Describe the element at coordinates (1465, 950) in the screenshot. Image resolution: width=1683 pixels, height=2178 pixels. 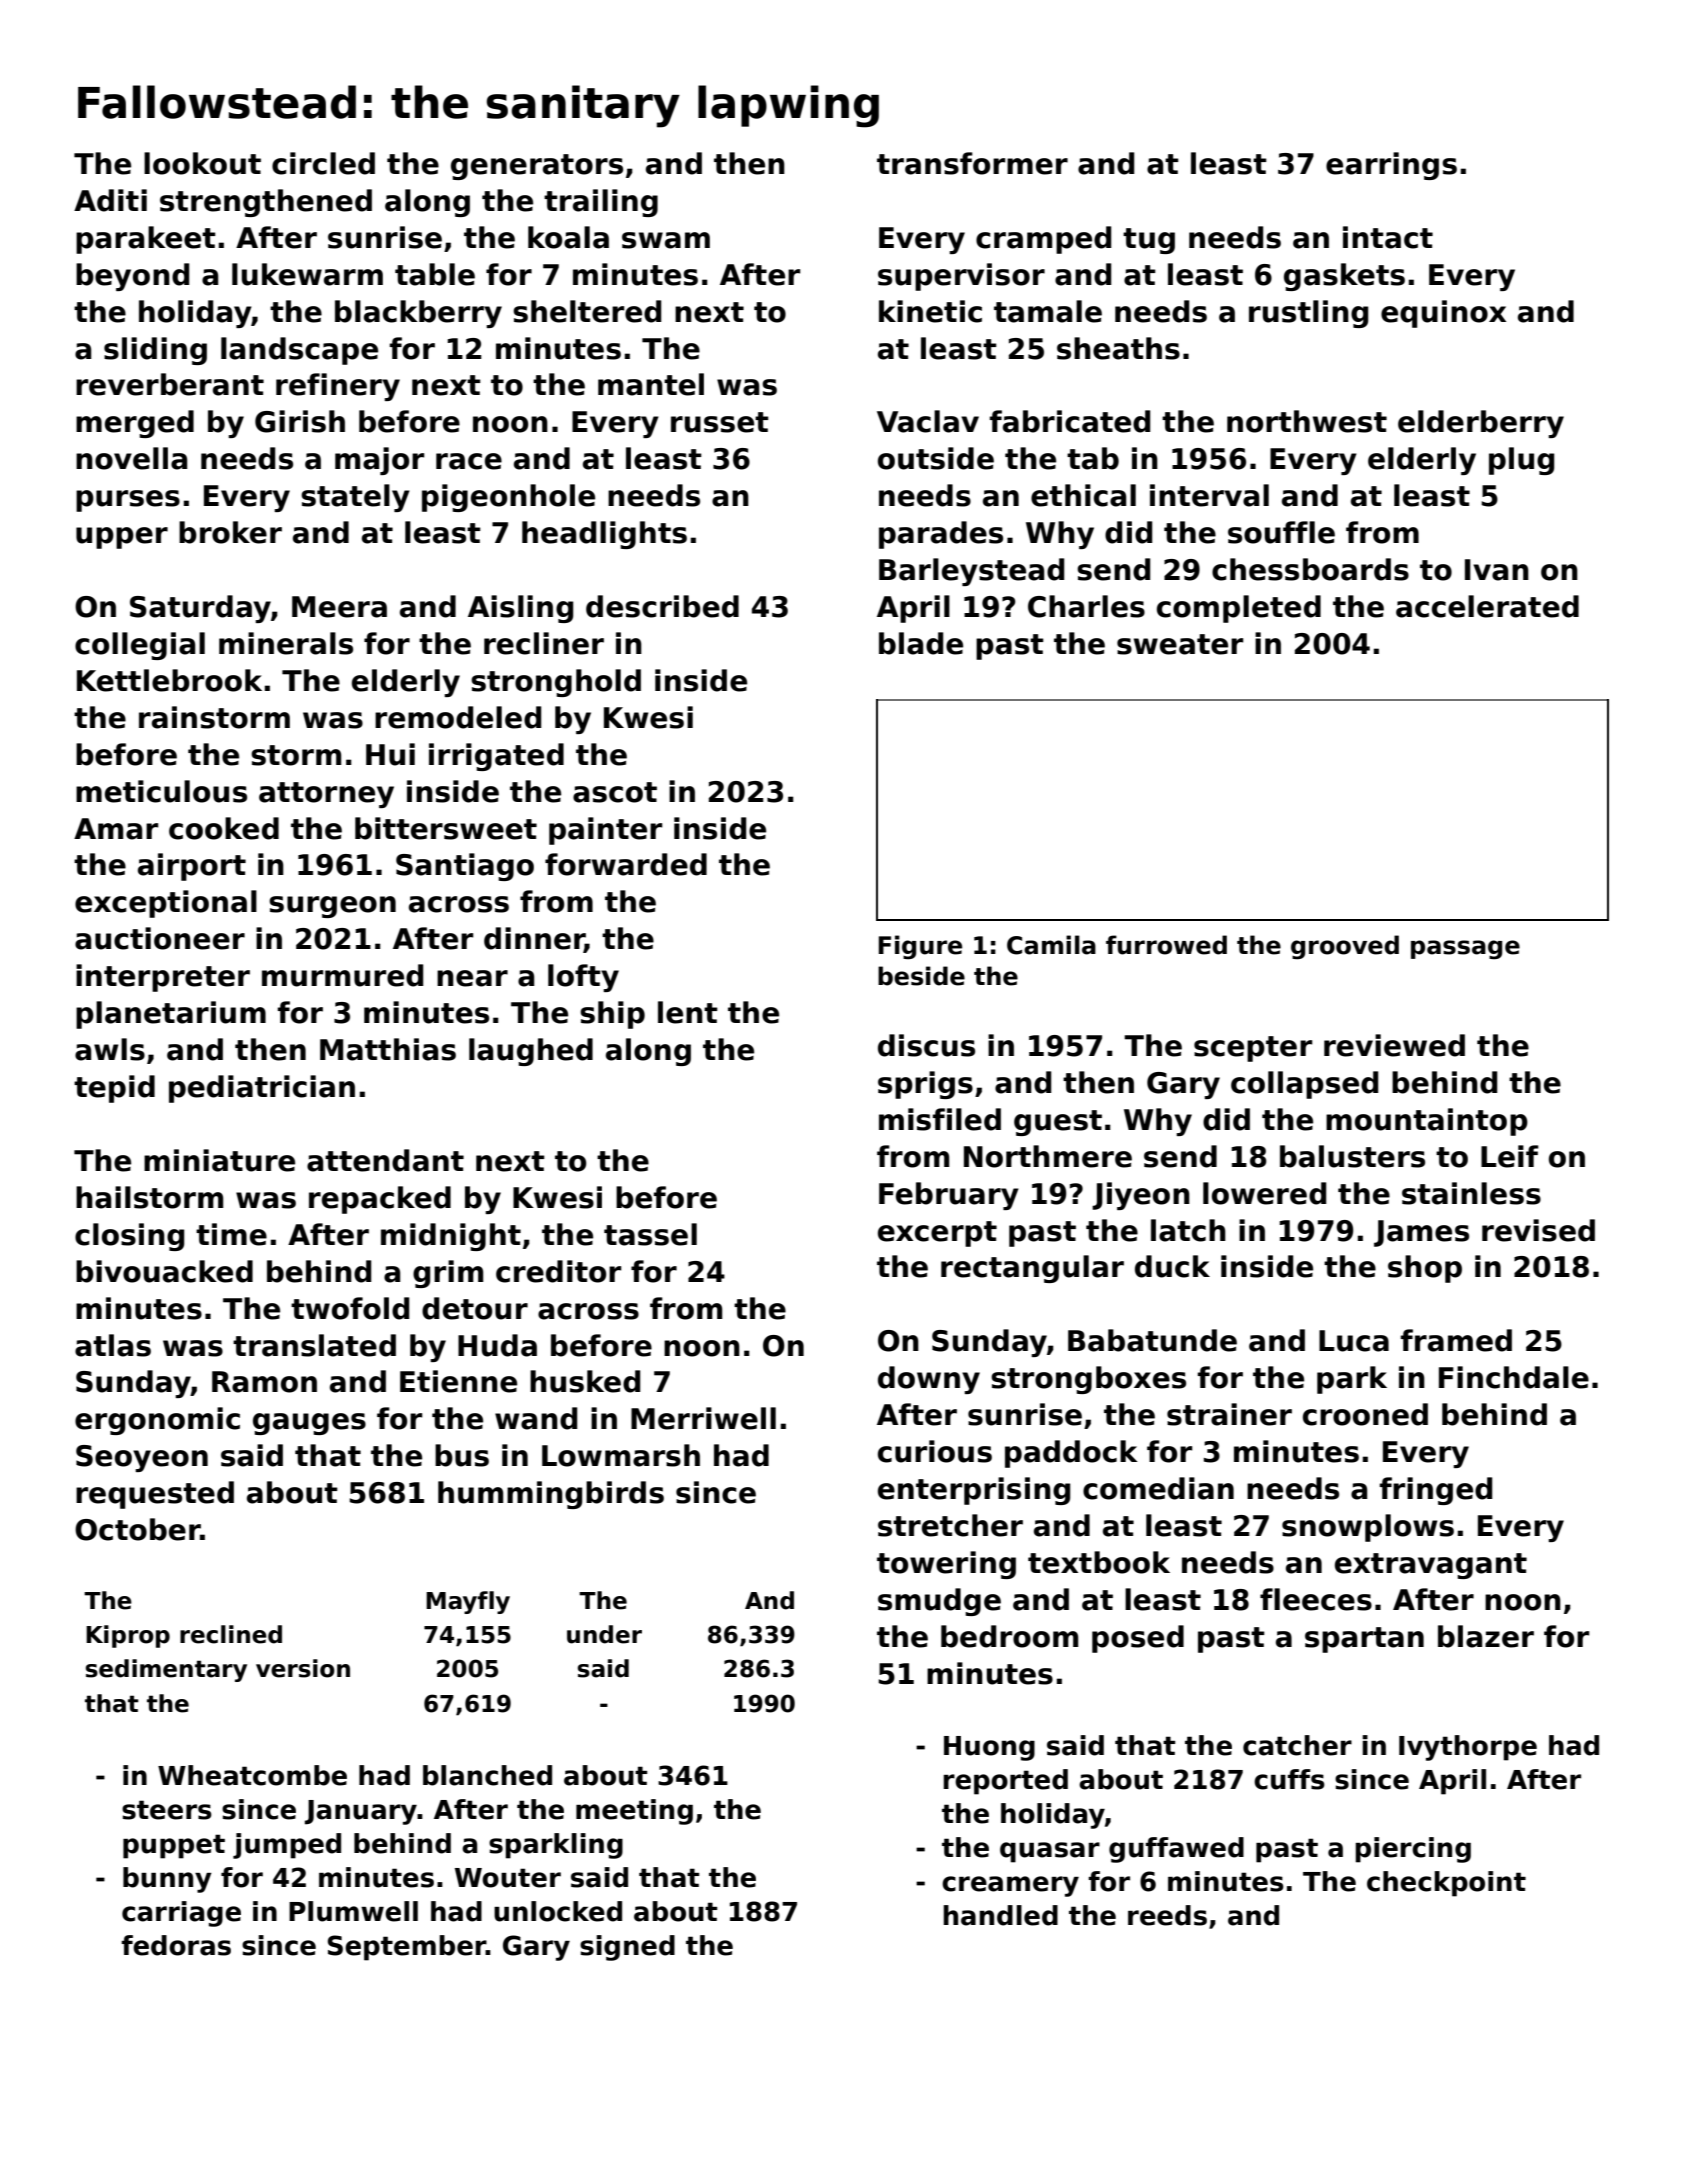
I see `passage` at that location.
